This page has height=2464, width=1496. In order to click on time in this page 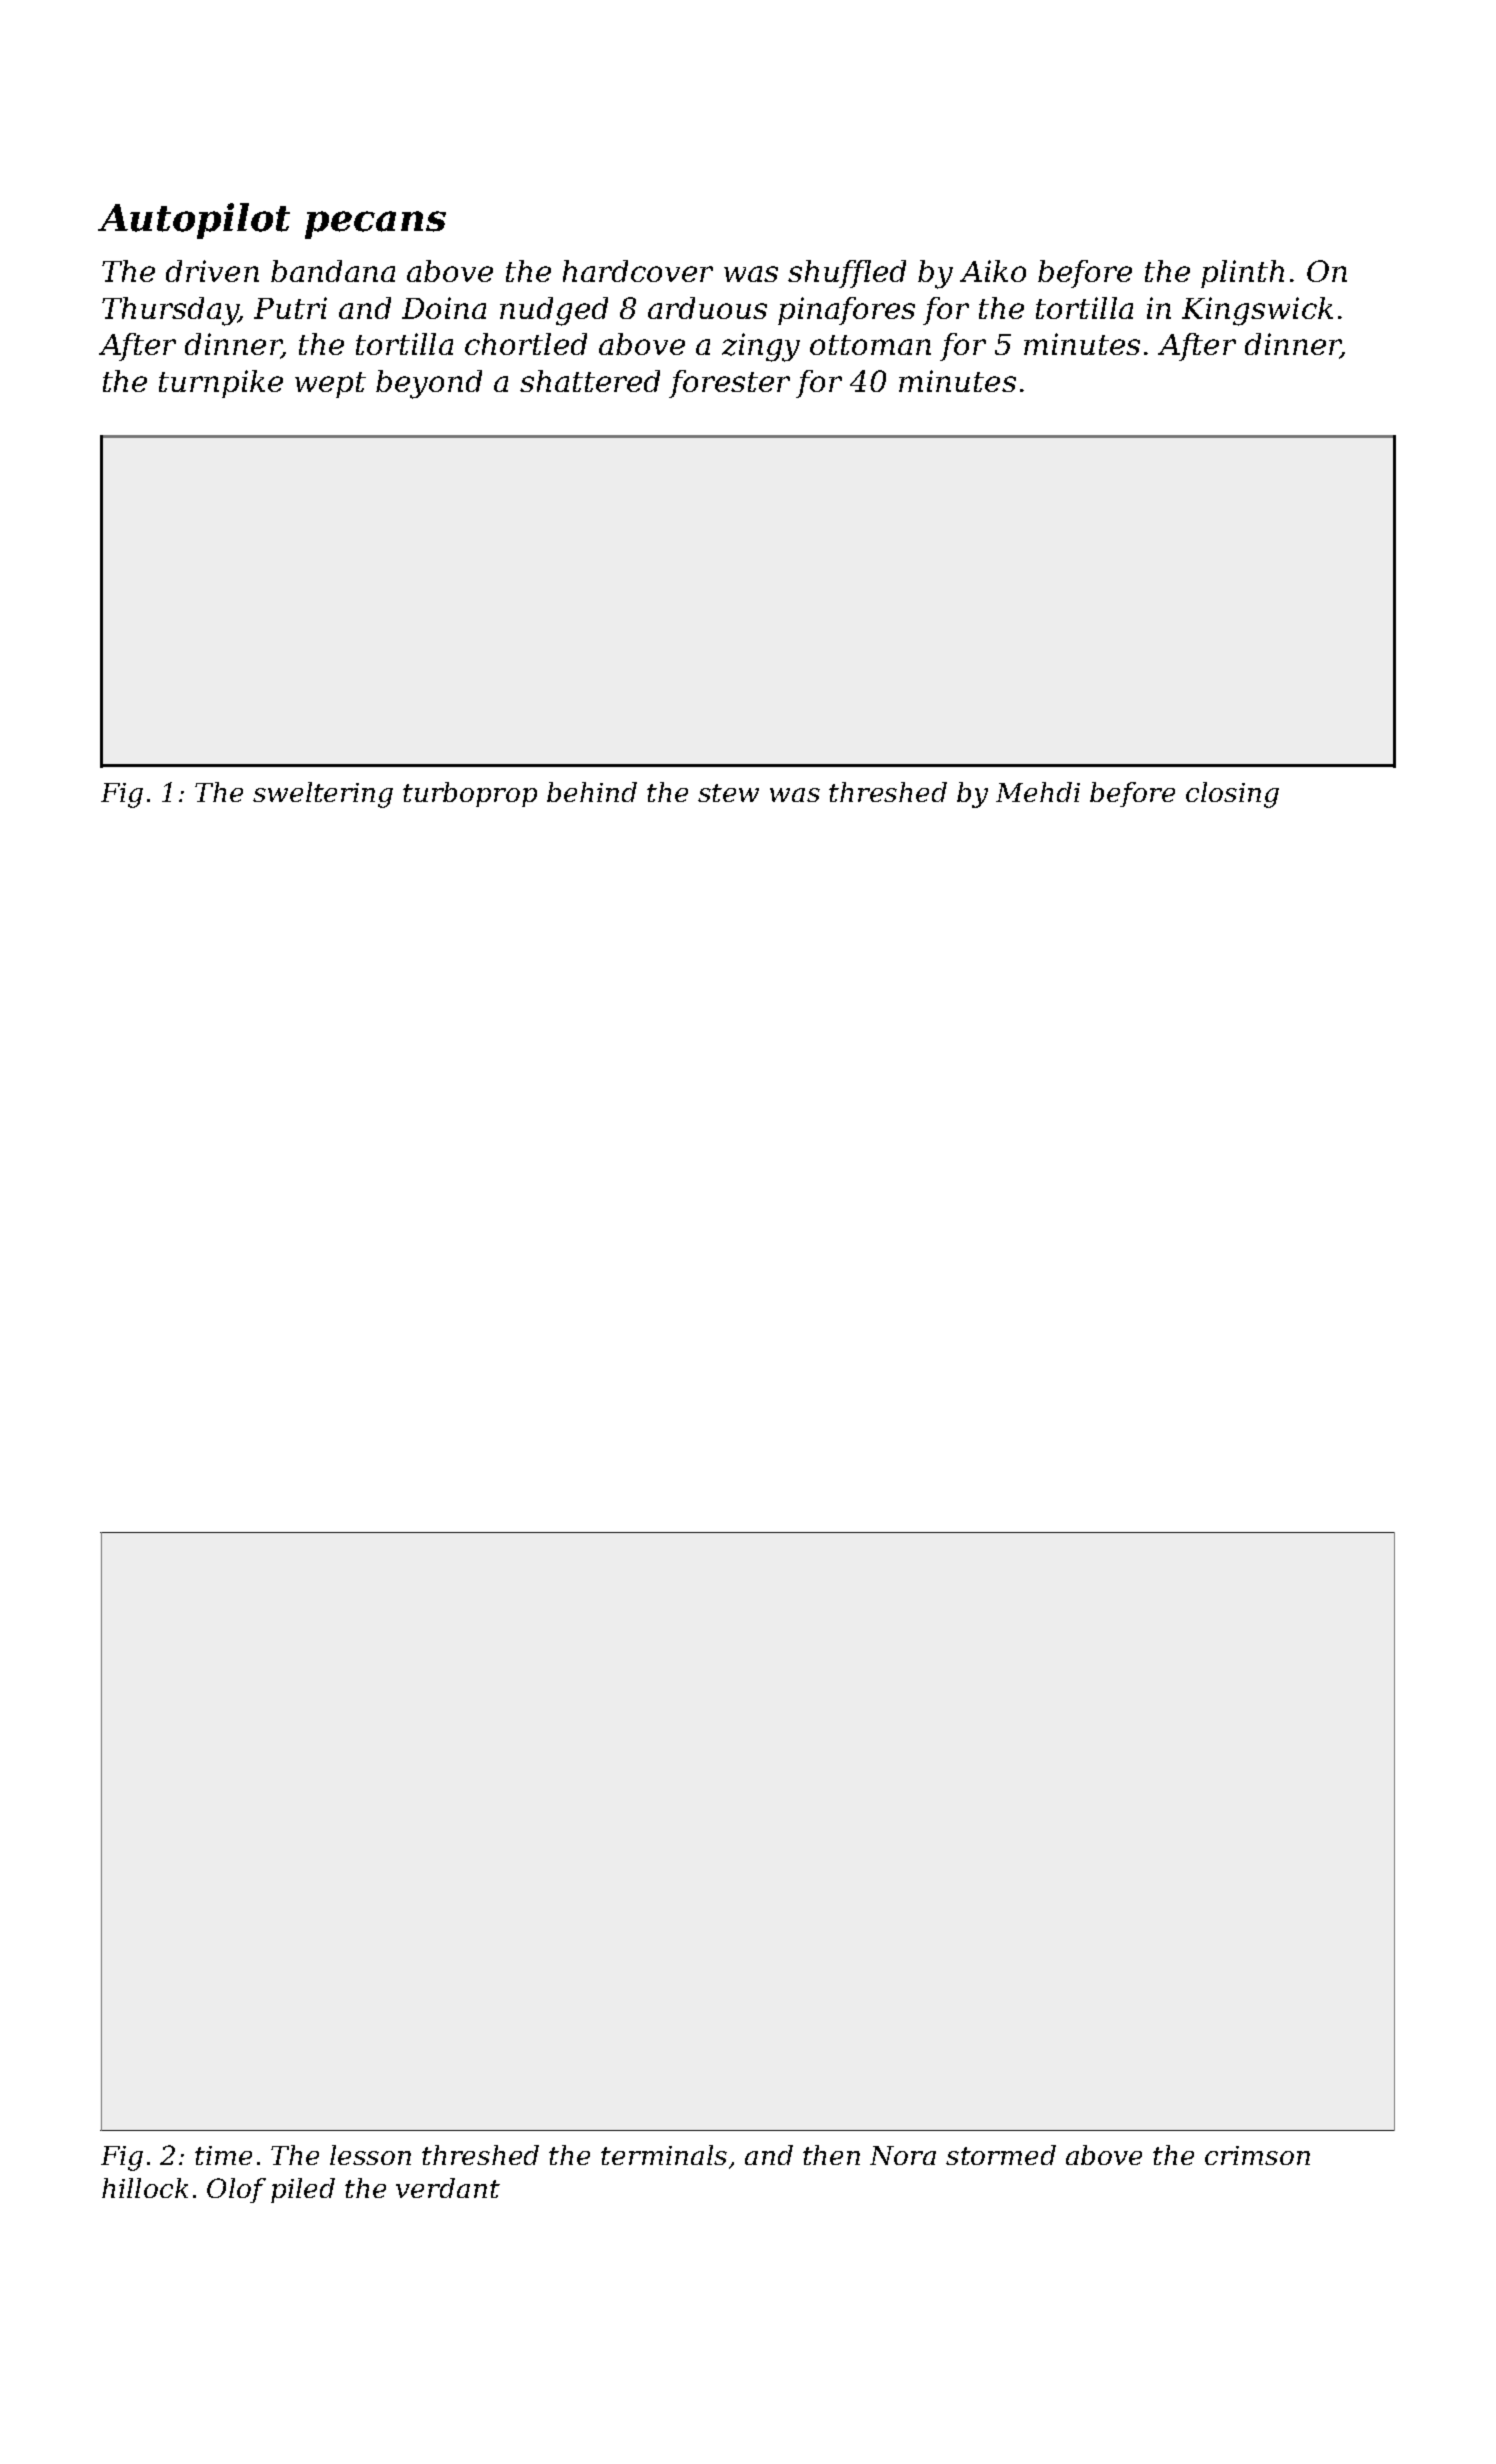, I will do `click(223, 2155)`.
